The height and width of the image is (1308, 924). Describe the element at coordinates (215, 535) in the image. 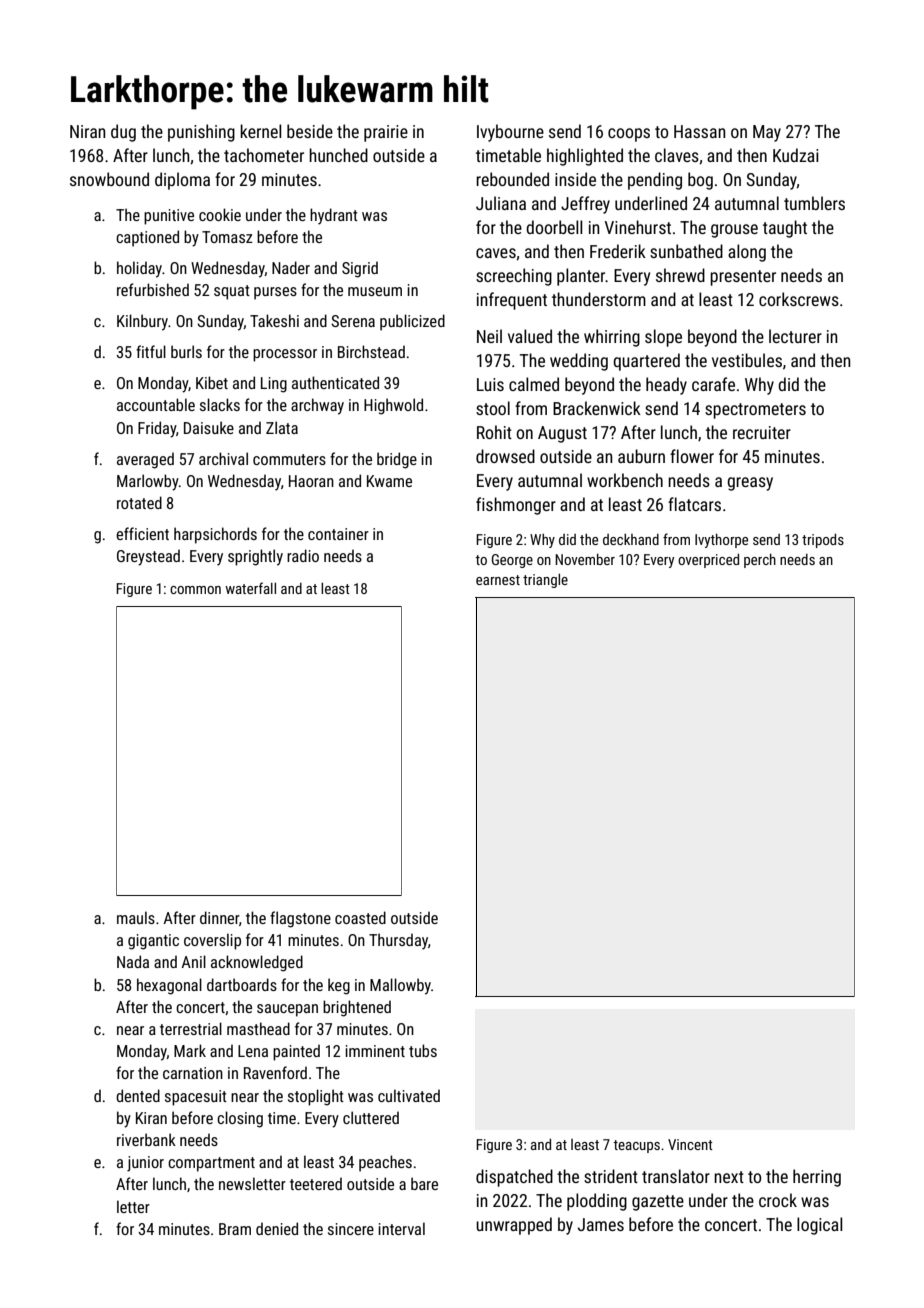

I see `harpsichords` at that location.
